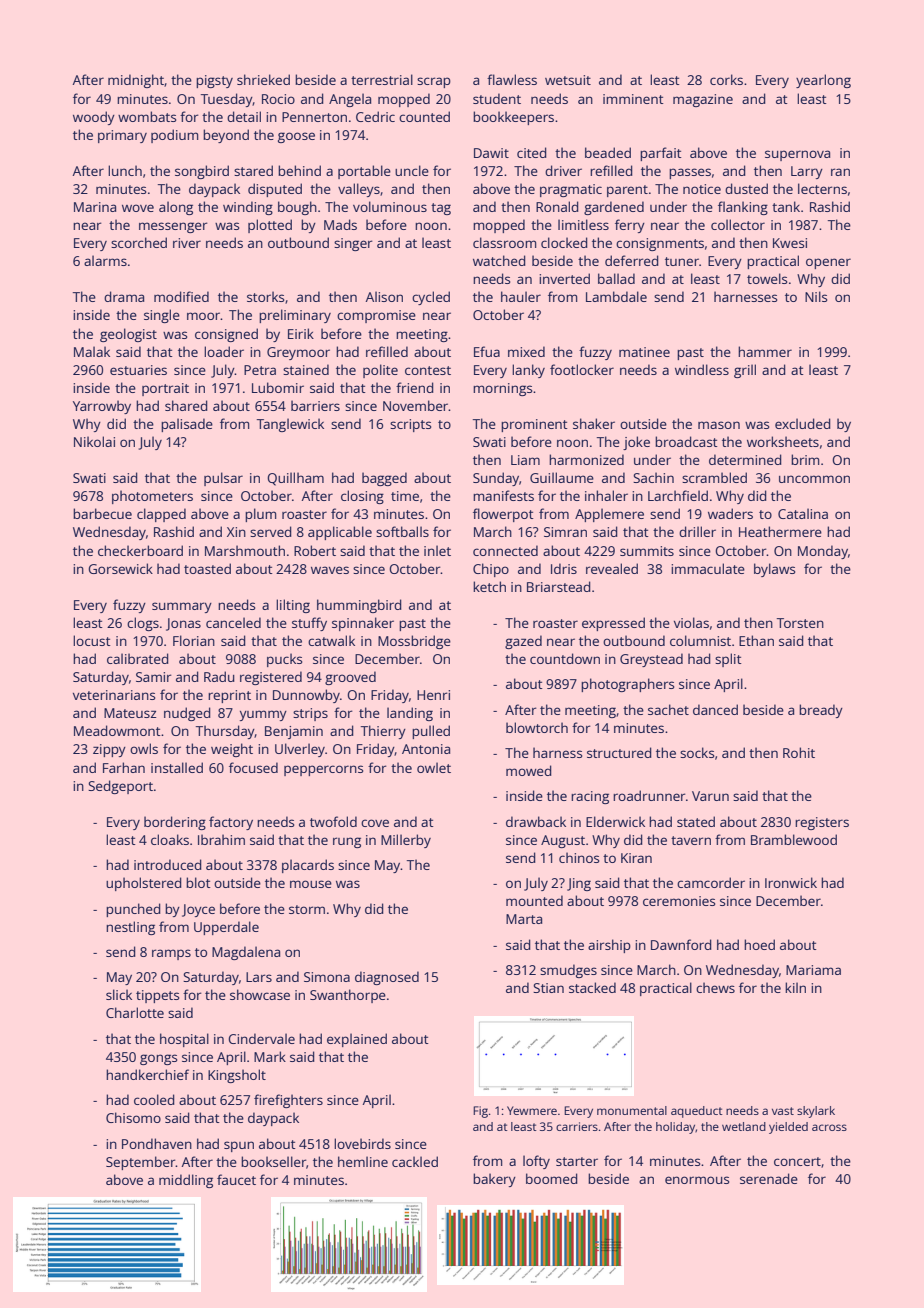 Image resolution: width=924 pixels, height=1308 pixels. I want to click on magazine, so click(703, 100).
